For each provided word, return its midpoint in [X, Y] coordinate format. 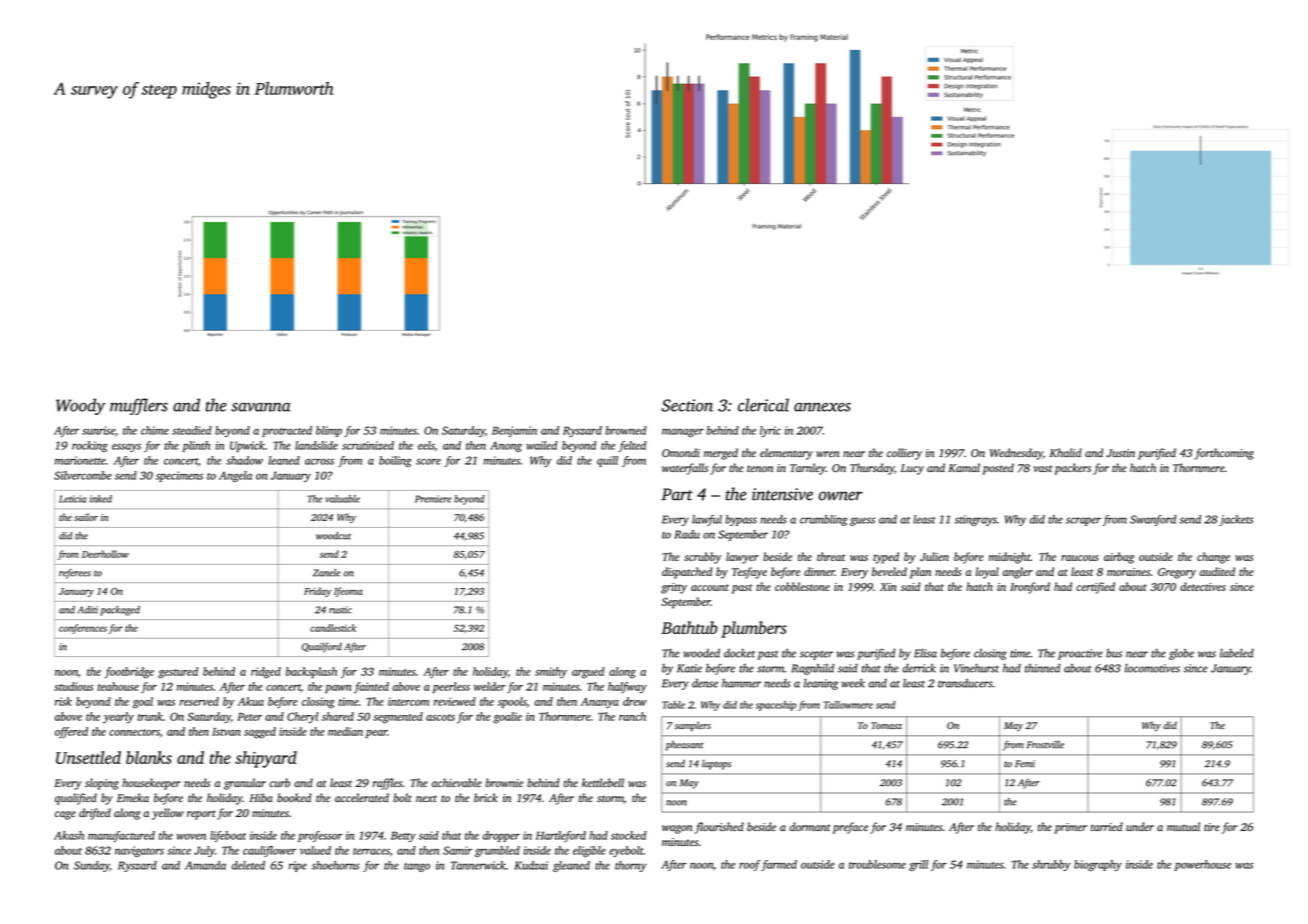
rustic [340, 610]
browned [626, 430]
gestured [178, 673]
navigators [139, 851]
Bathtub [689, 627]
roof [749, 865]
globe [1181, 654]
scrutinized [368, 445]
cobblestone [802, 586]
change [1213, 558]
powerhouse [1202, 865]
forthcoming [1224, 454]
